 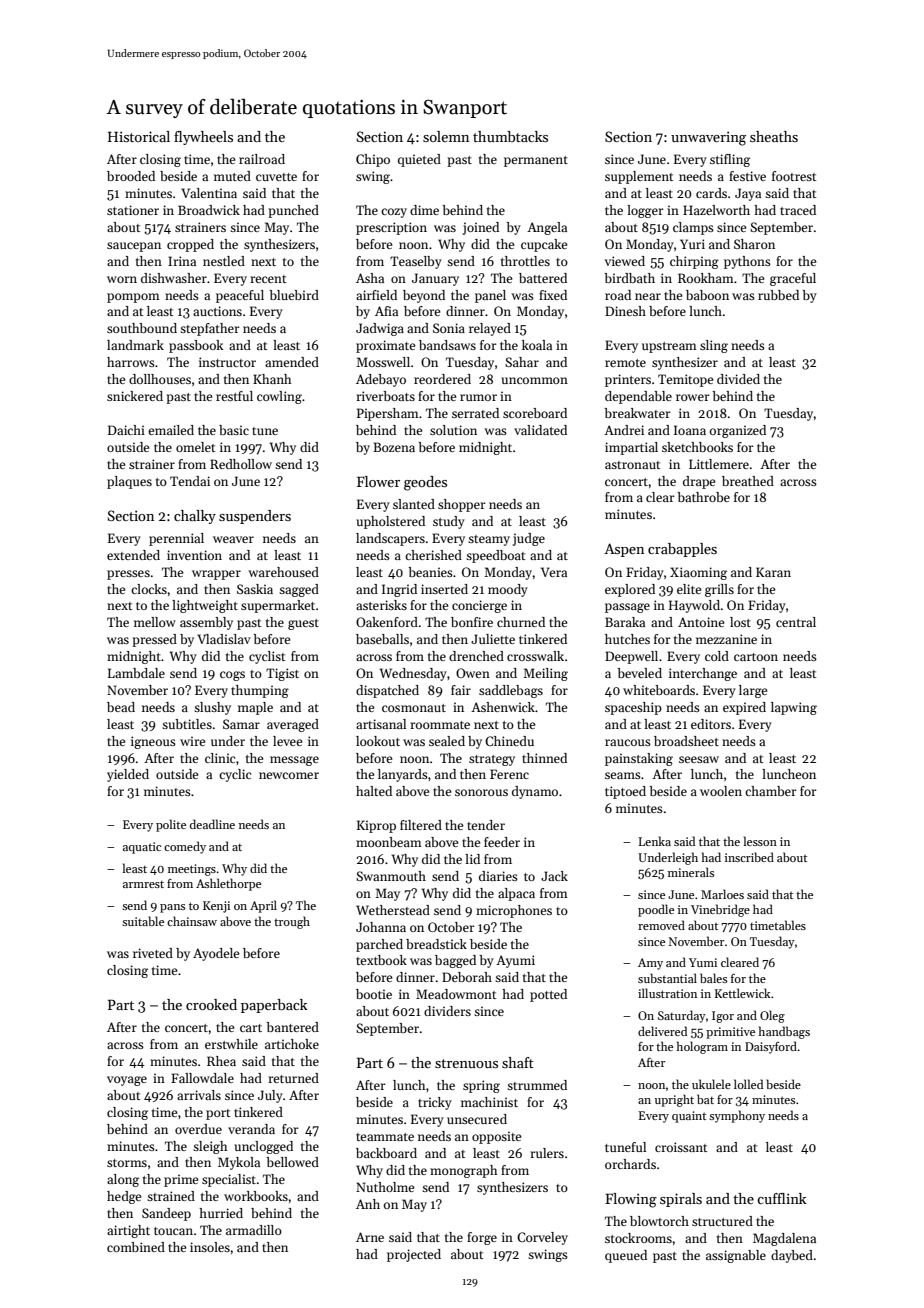 What do you see at coordinates (446, 136) in the image?
I see `solemn` at bounding box center [446, 136].
